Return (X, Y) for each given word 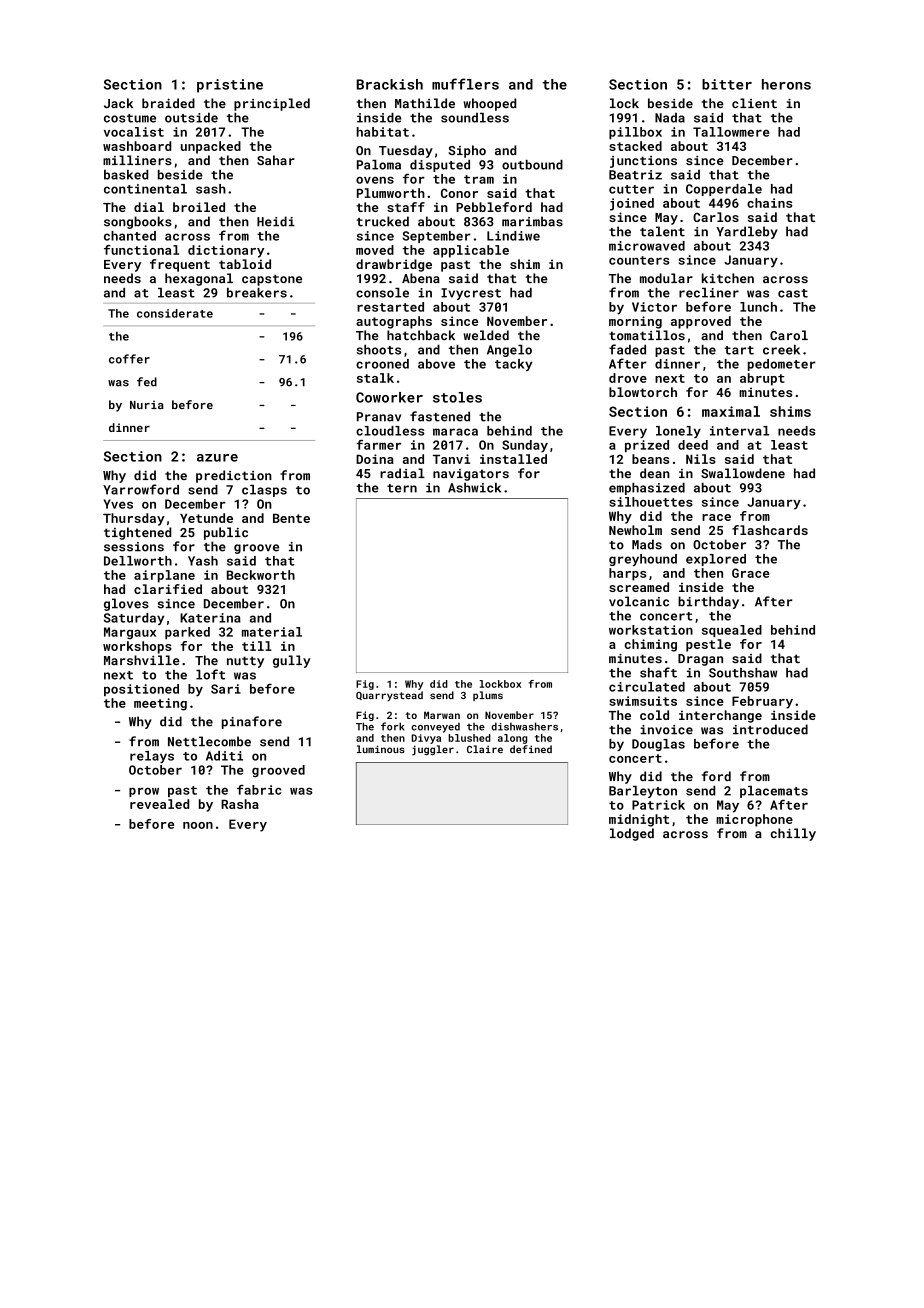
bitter (727, 84)
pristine (230, 86)
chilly (793, 834)
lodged (632, 834)
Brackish (390, 84)
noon (198, 825)
